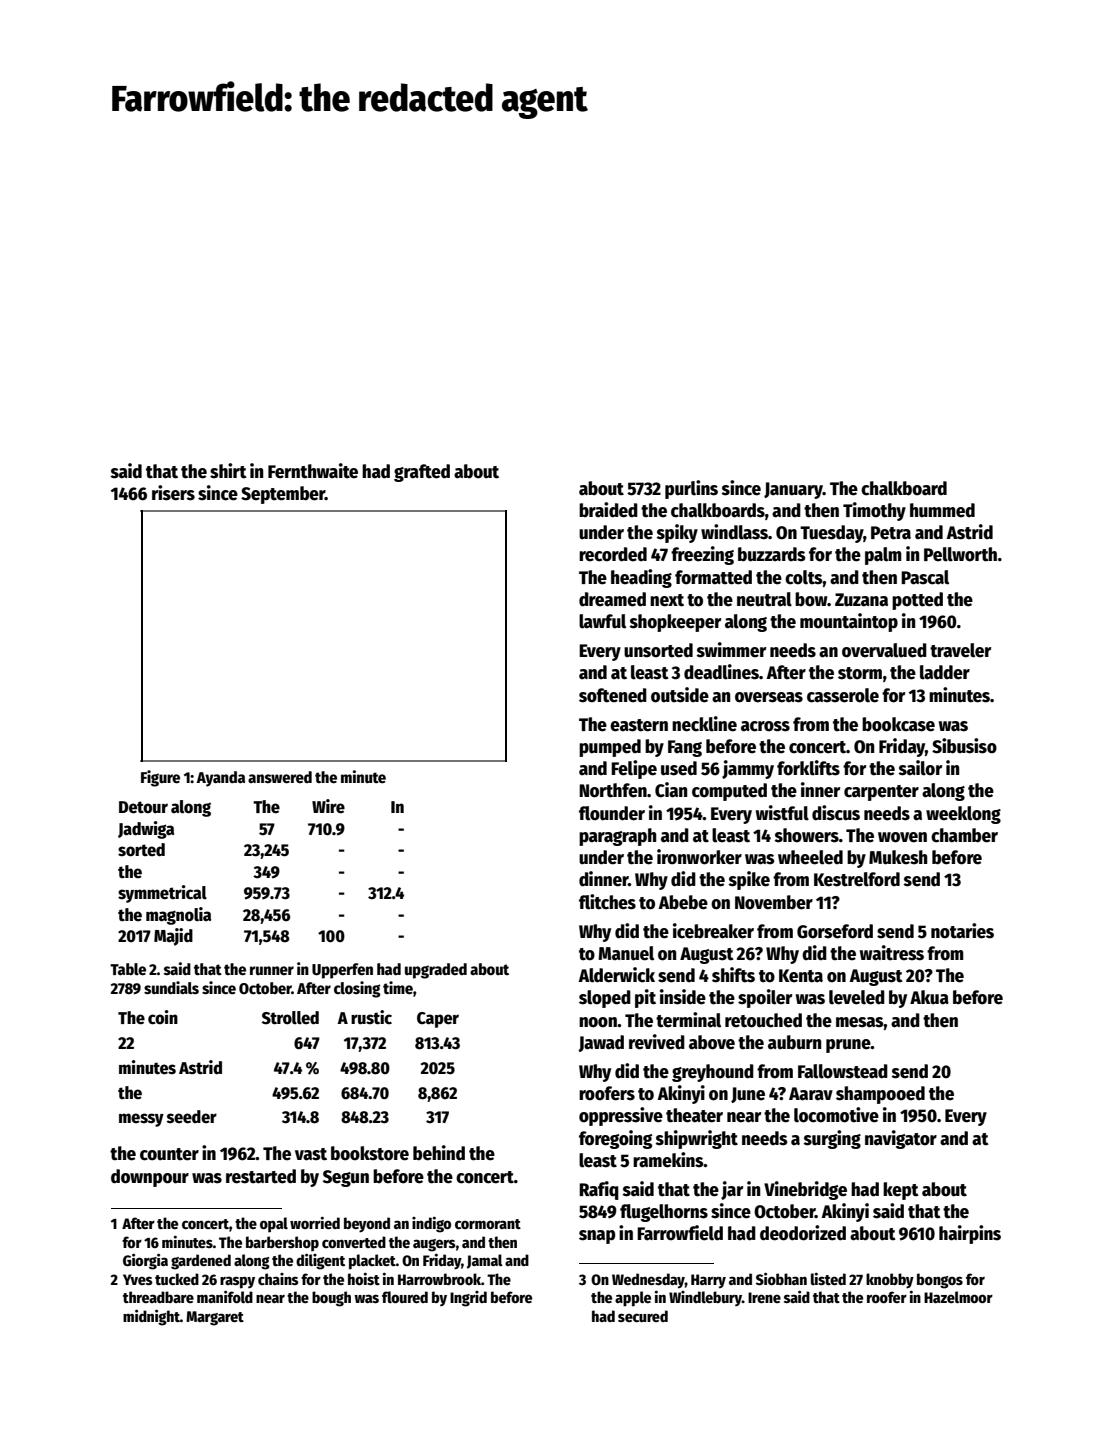 The image size is (1116, 1445). What do you see at coordinates (313, 471) in the page?
I see `Fernthwaite` at bounding box center [313, 471].
